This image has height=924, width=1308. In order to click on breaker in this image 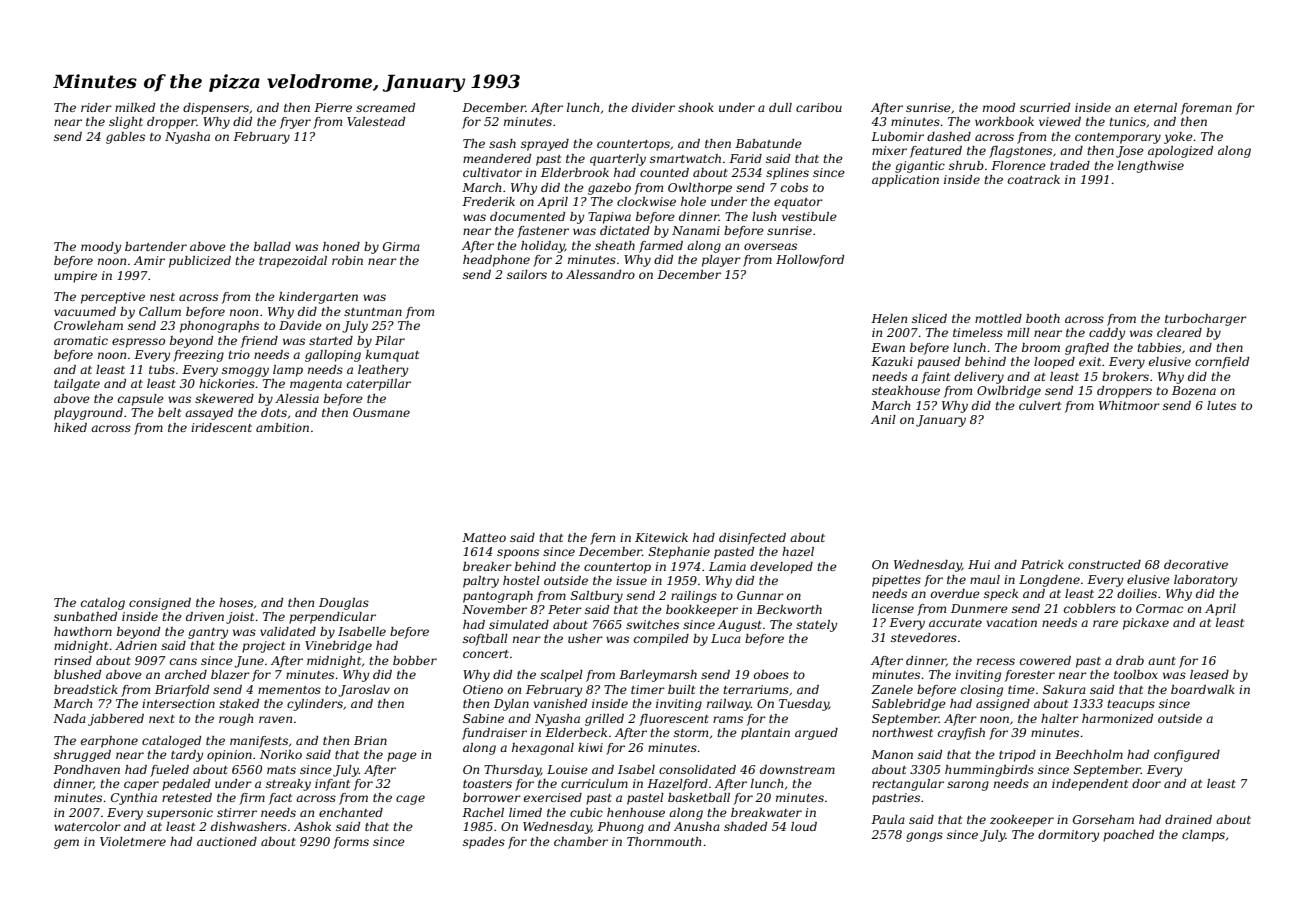, I will do `click(487, 566)`.
